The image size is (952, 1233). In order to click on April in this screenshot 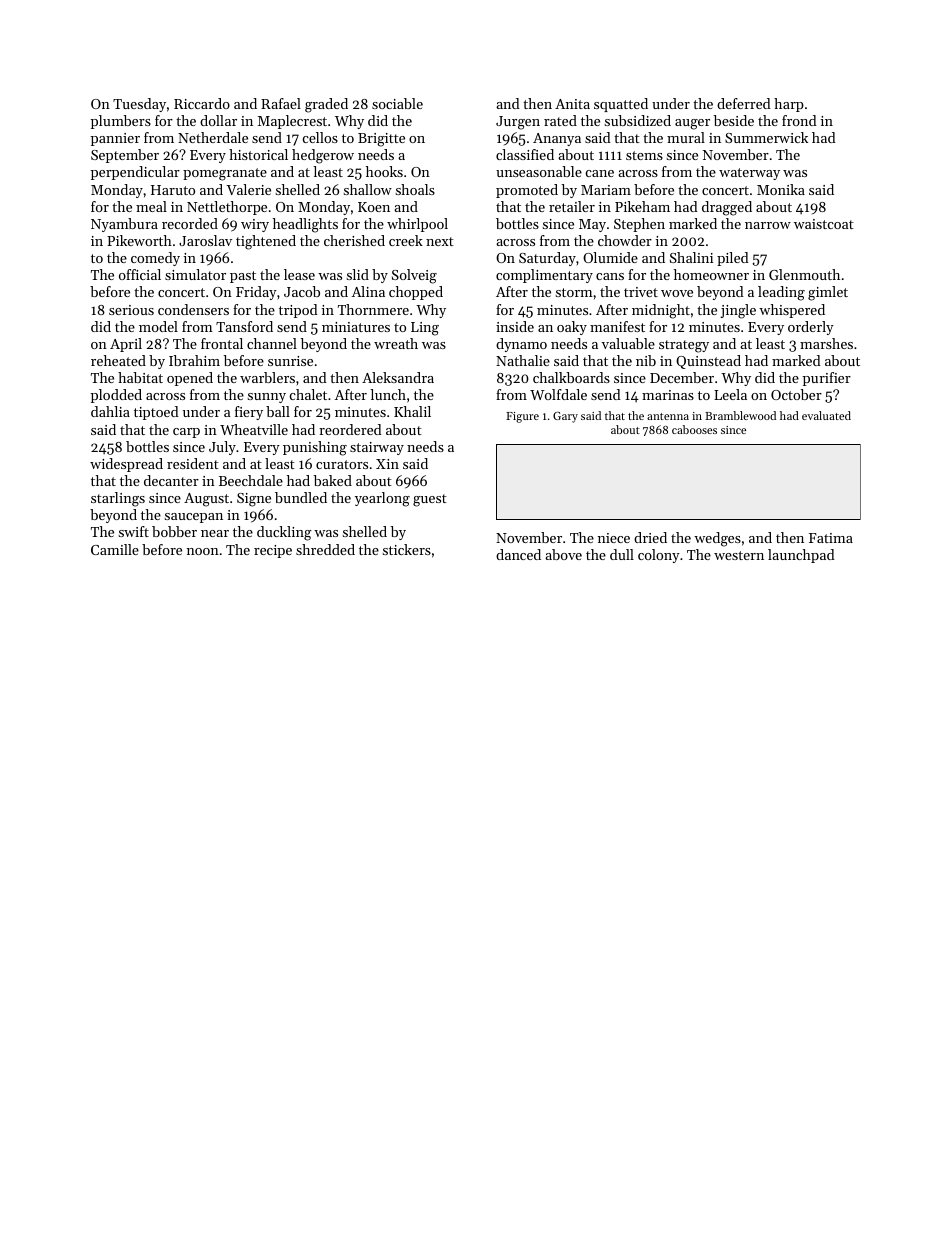, I will do `click(126, 345)`.
